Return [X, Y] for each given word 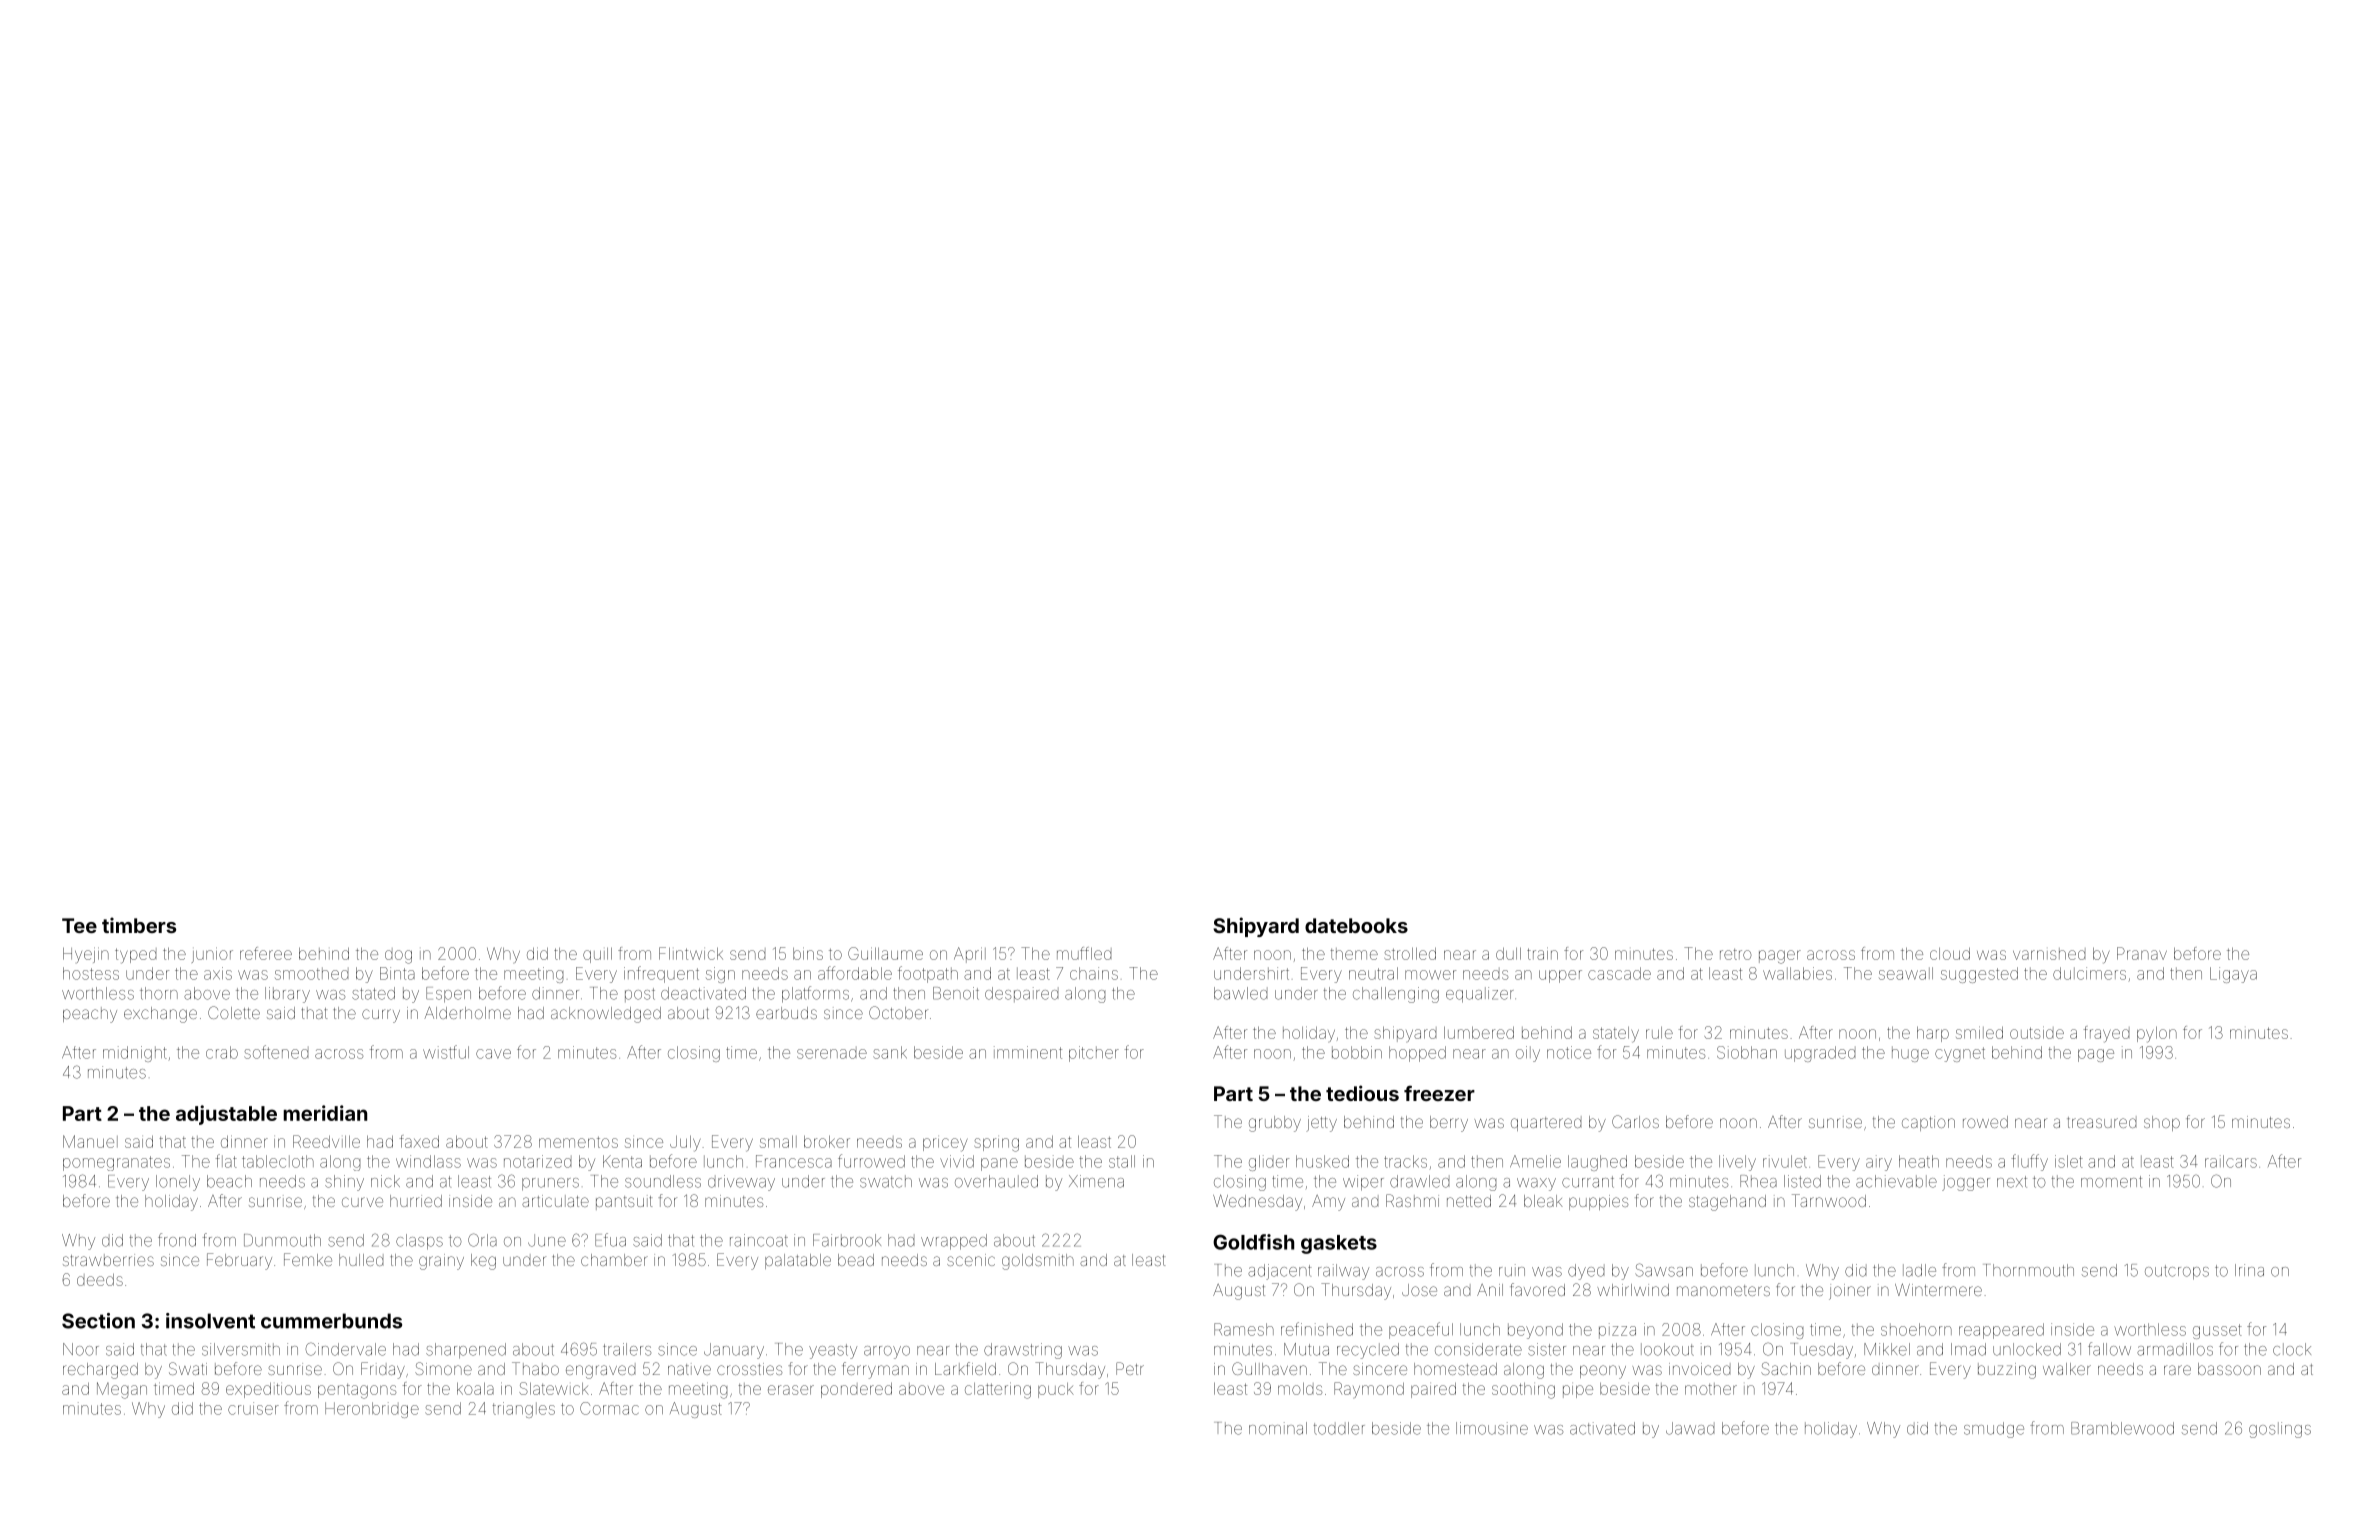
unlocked [2027, 1349]
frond [177, 1240]
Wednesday [1257, 1202]
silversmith [241, 1349]
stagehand [1727, 1203]
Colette [234, 1012]
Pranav [2142, 953]
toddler [1339, 1428]
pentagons [357, 1391]
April [970, 955]
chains [1094, 973]
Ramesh [1244, 1329]
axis [218, 973]
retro [1736, 954]
